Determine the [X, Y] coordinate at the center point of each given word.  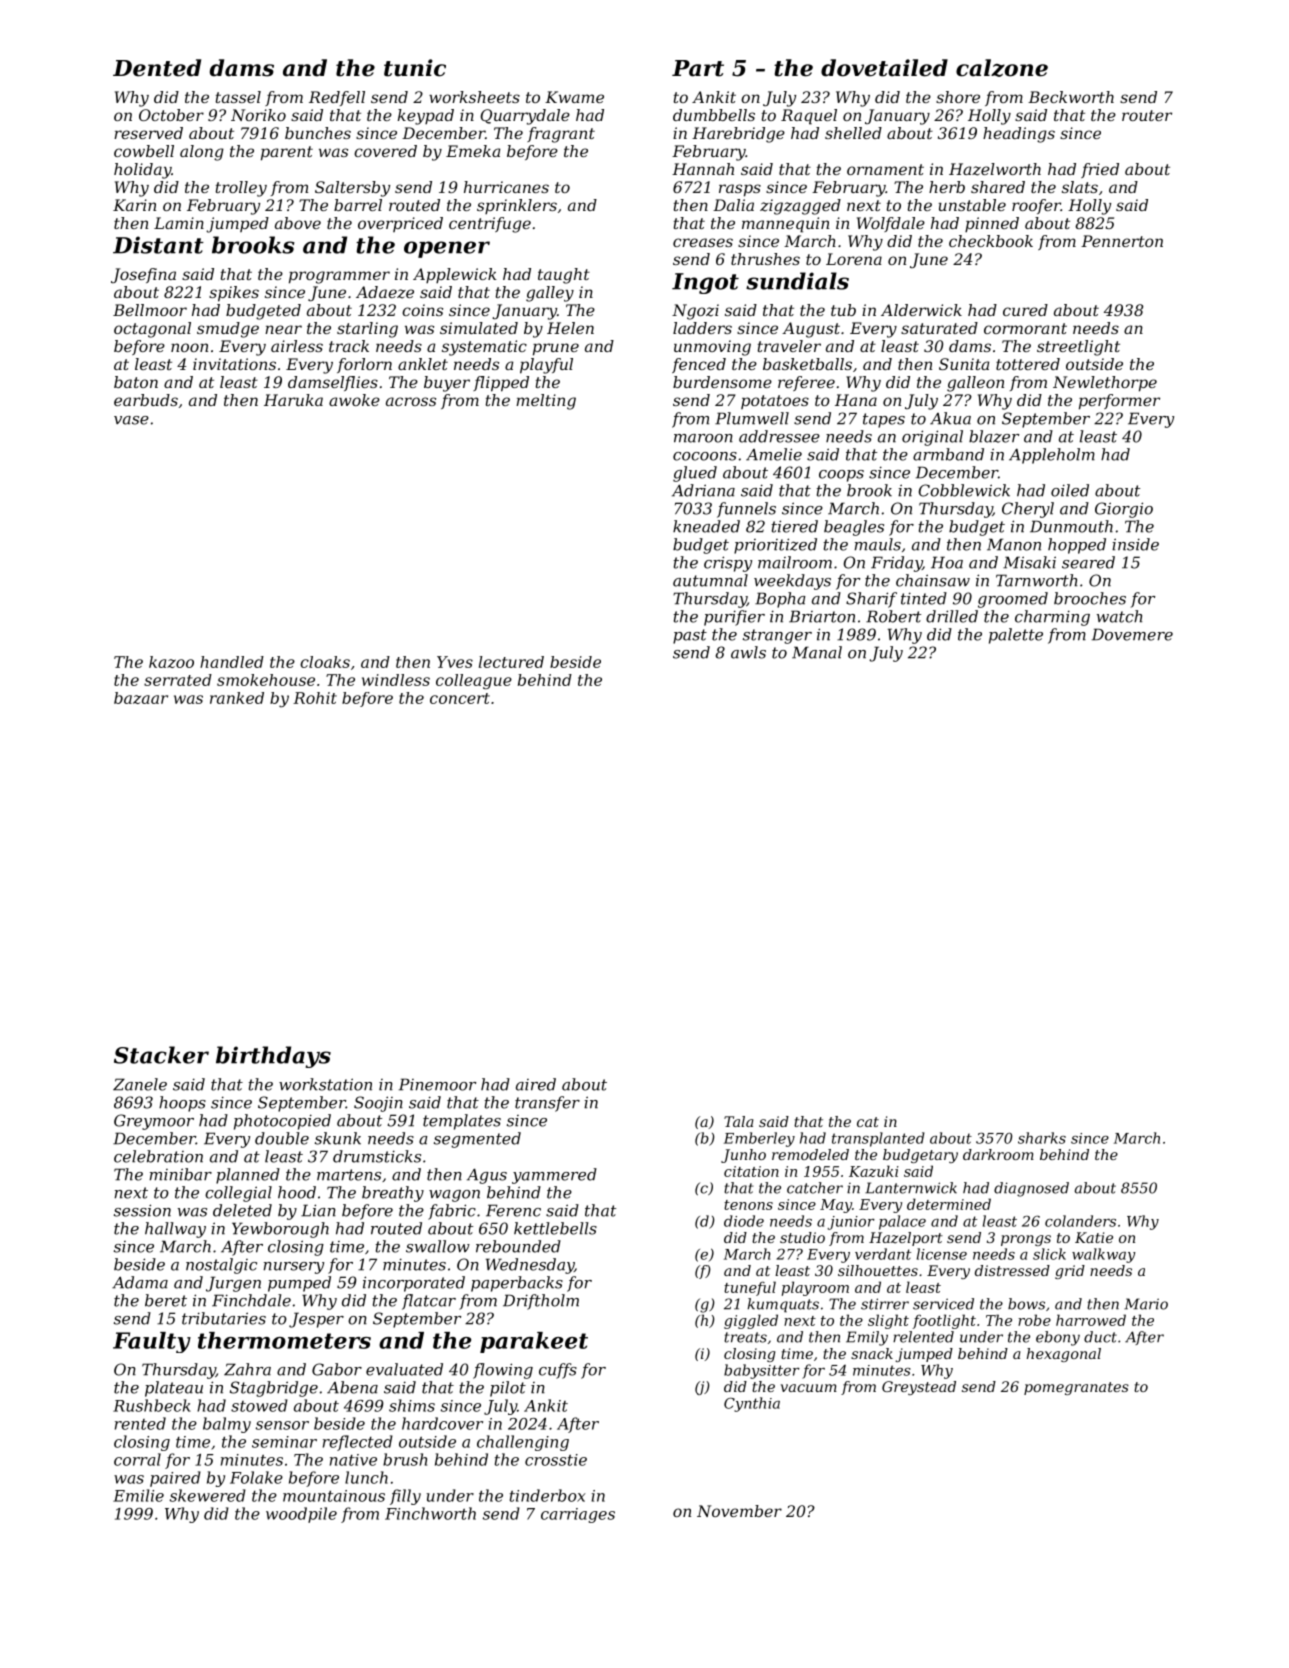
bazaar [141, 698]
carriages [578, 1515]
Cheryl [1028, 510]
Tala [738, 1121]
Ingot [705, 283]
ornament [885, 169]
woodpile [301, 1515]
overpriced [400, 224]
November [739, 1511]
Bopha [780, 600]
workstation [325, 1084]
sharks [1042, 1138]
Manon [1014, 544]
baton [136, 382]
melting [546, 402]
